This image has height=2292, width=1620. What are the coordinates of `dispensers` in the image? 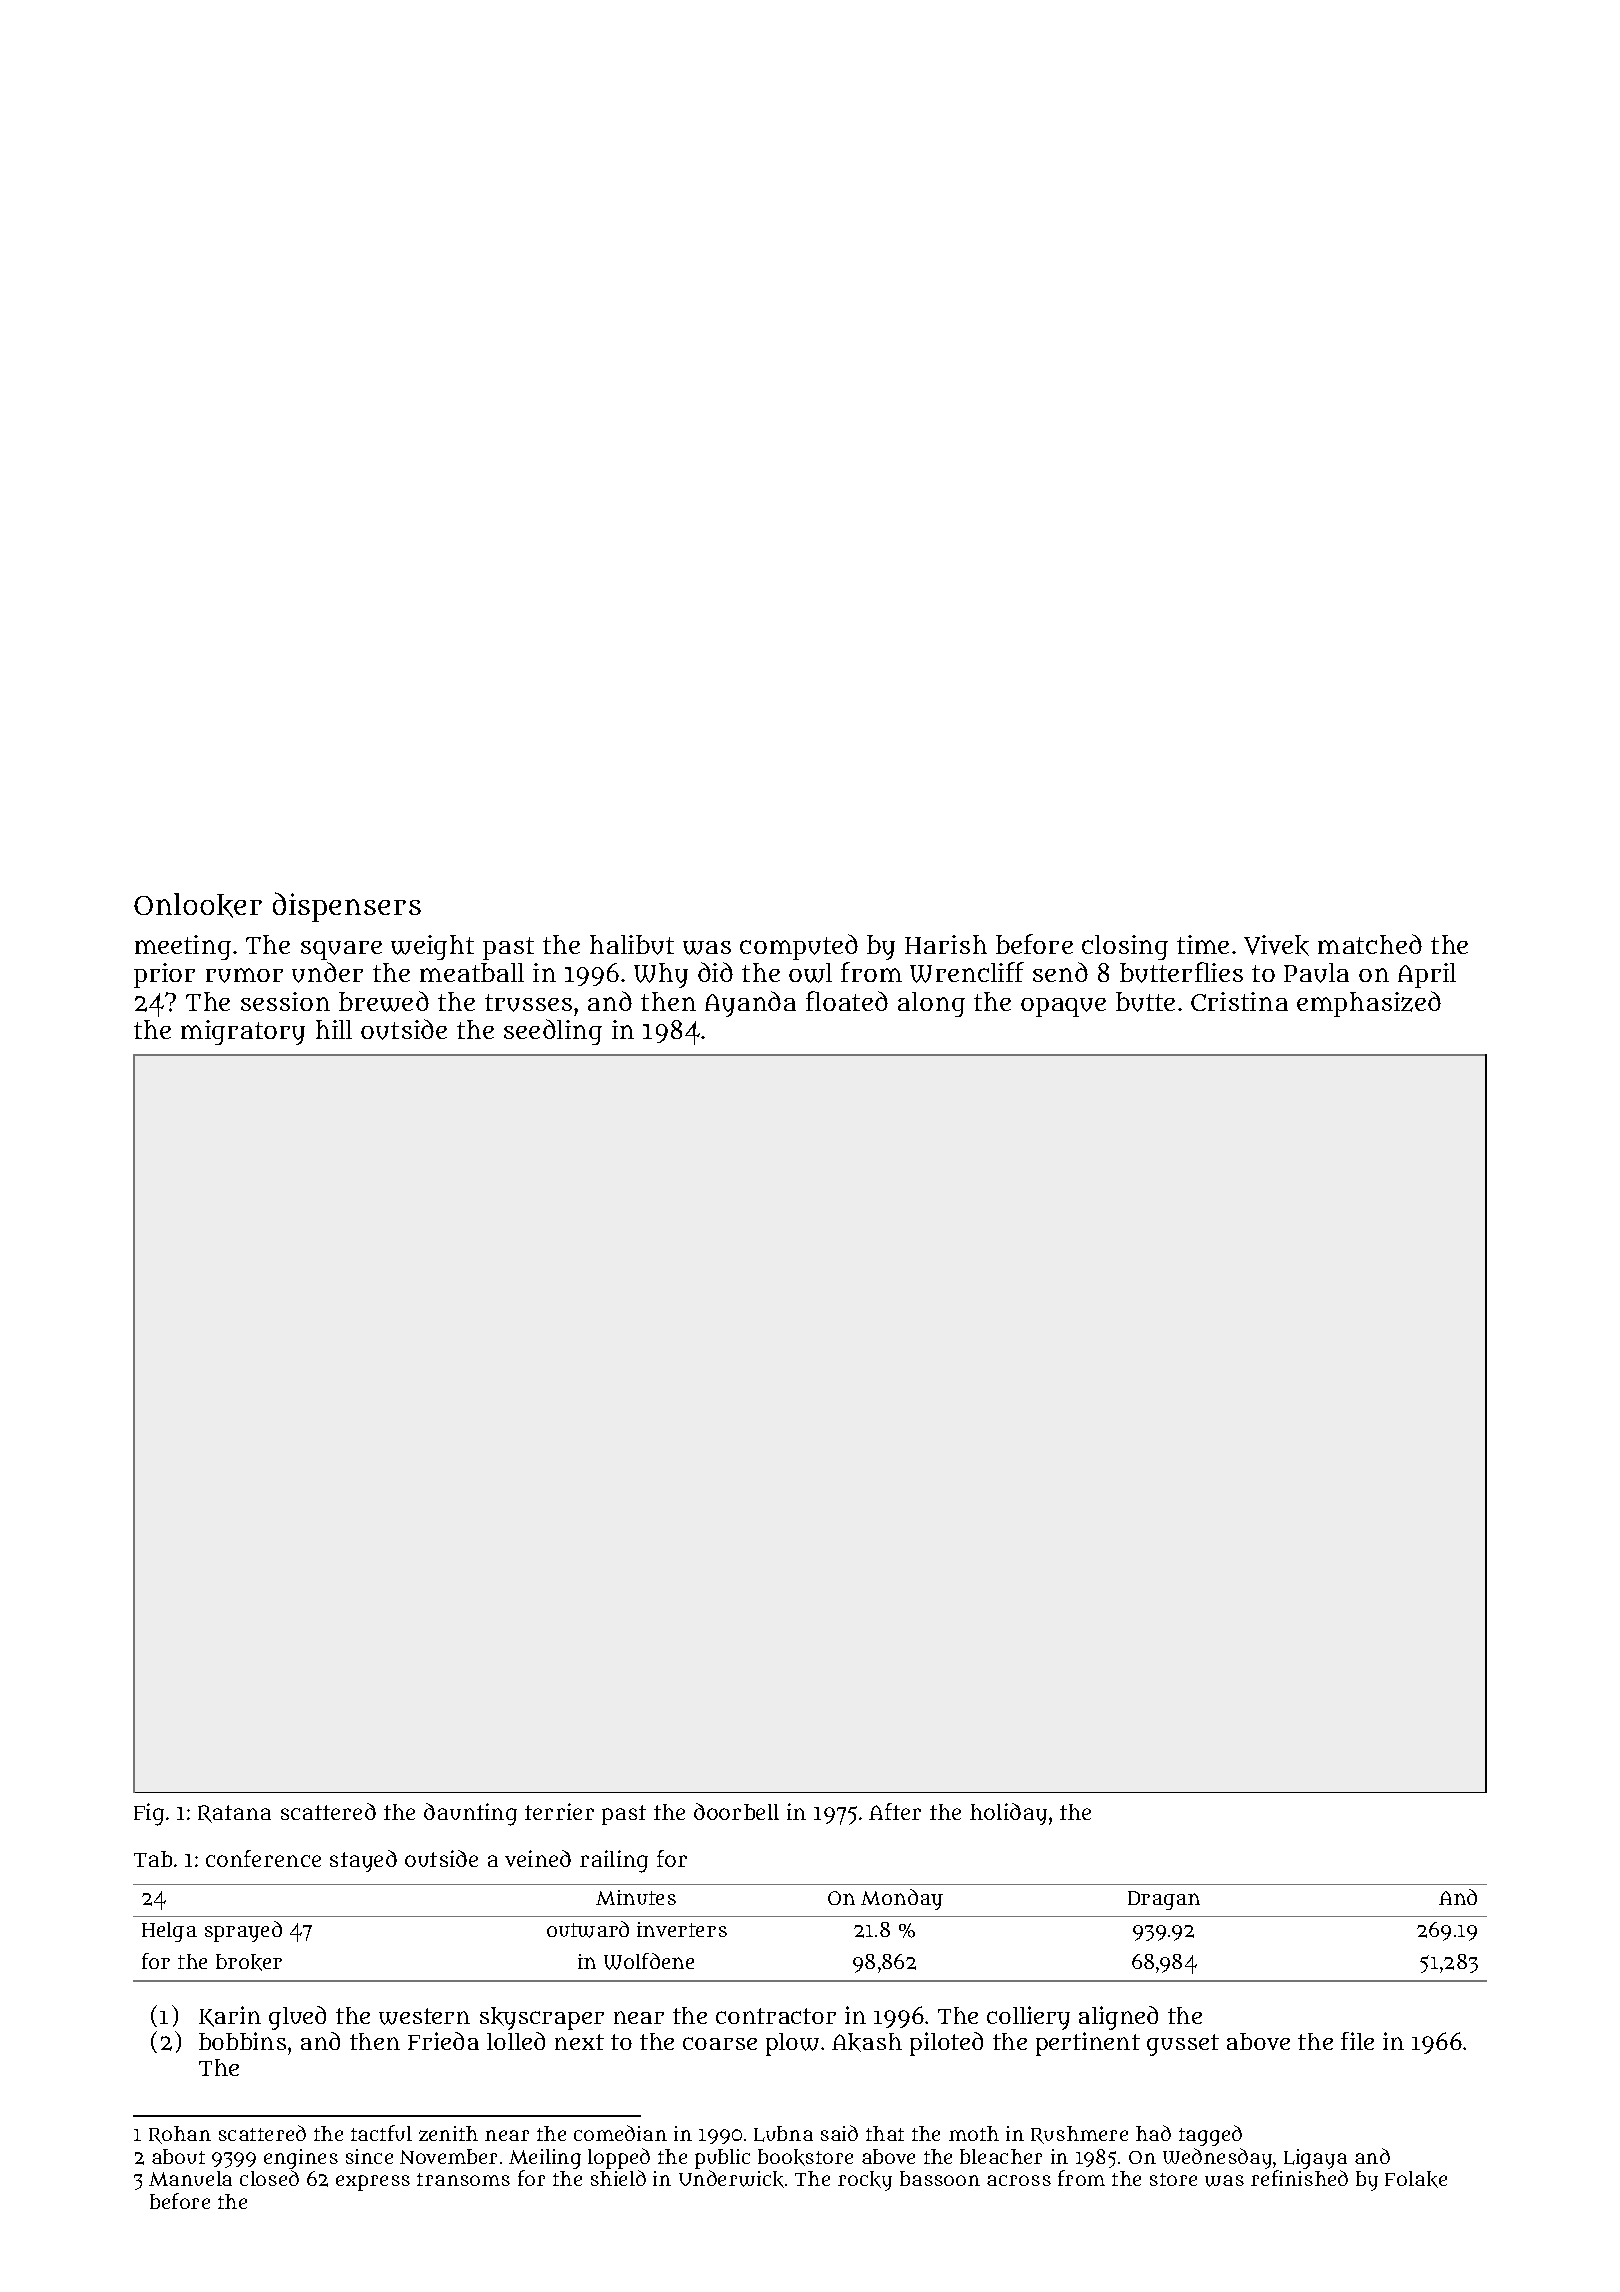 It's located at (347, 907).
